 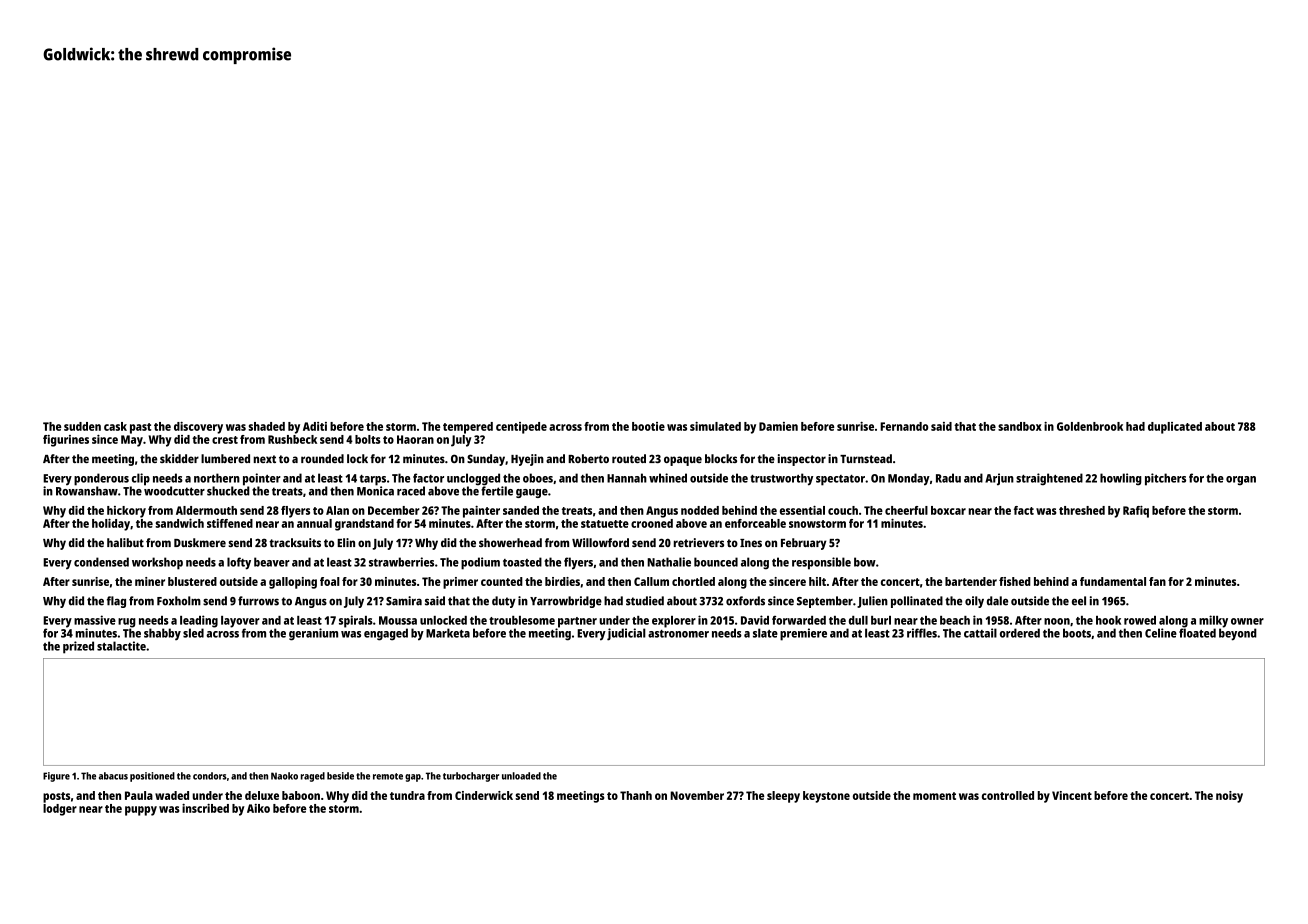 What do you see at coordinates (78, 647) in the screenshot?
I see `prized` at bounding box center [78, 647].
